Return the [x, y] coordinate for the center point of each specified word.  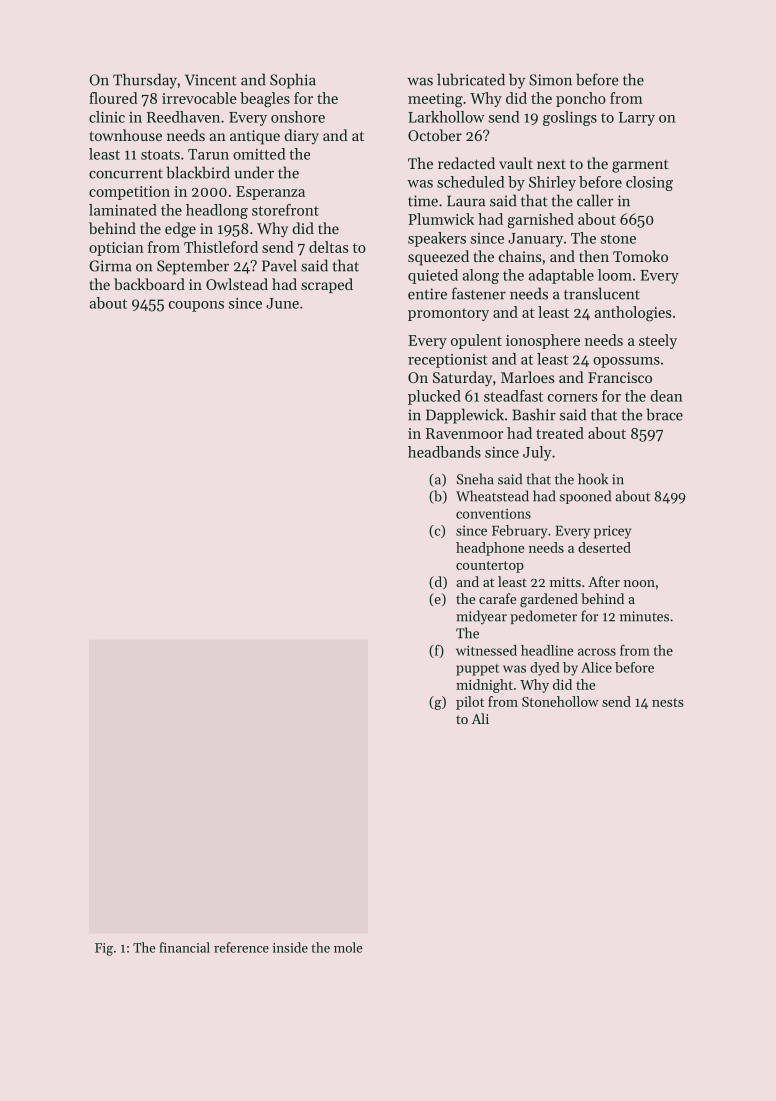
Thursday [145, 81]
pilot [470, 703]
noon [639, 583]
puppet [477, 670]
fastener [479, 293]
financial [184, 947]
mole [348, 947]
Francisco [620, 377]
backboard [149, 284]
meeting [435, 100]
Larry [637, 119]
